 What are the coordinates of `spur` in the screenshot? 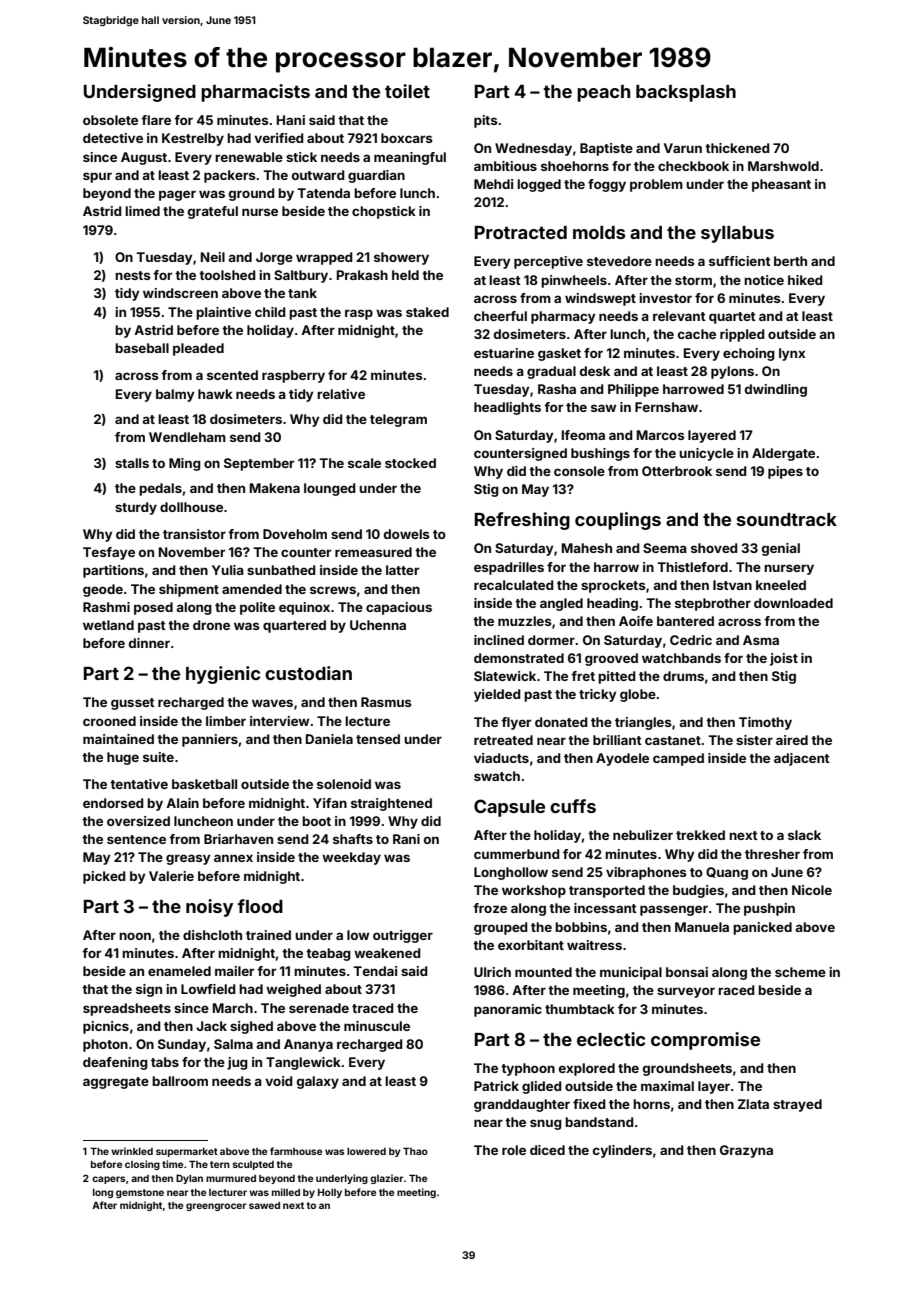 It's located at (97, 177).
